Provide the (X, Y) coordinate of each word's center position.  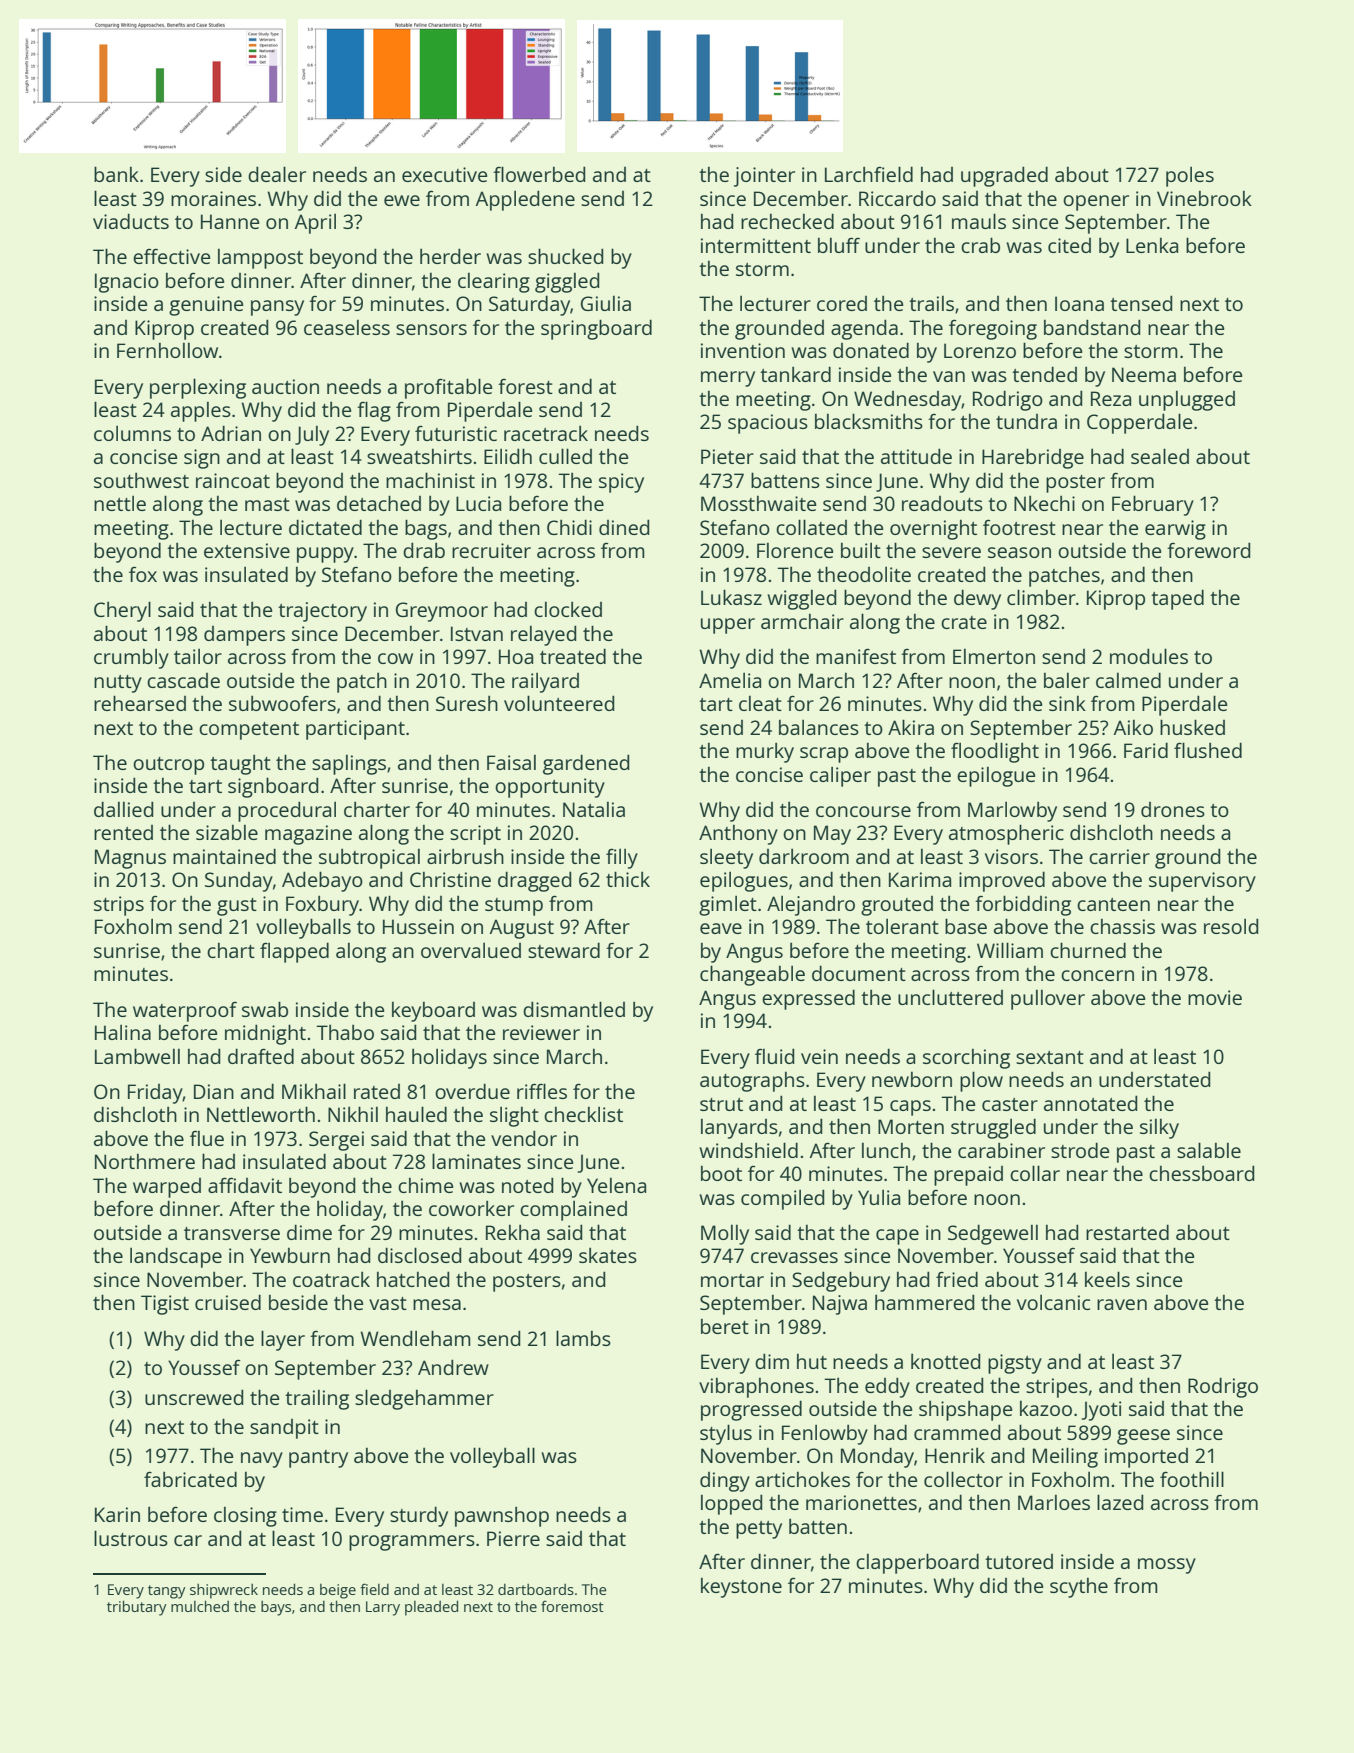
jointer (764, 177)
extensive (247, 550)
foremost (572, 1606)
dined (624, 527)
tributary (137, 1608)
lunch (886, 1150)
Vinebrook (1204, 198)
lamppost (260, 259)
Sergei (336, 1141)
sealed (1160, 456)
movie (1215, 997)
